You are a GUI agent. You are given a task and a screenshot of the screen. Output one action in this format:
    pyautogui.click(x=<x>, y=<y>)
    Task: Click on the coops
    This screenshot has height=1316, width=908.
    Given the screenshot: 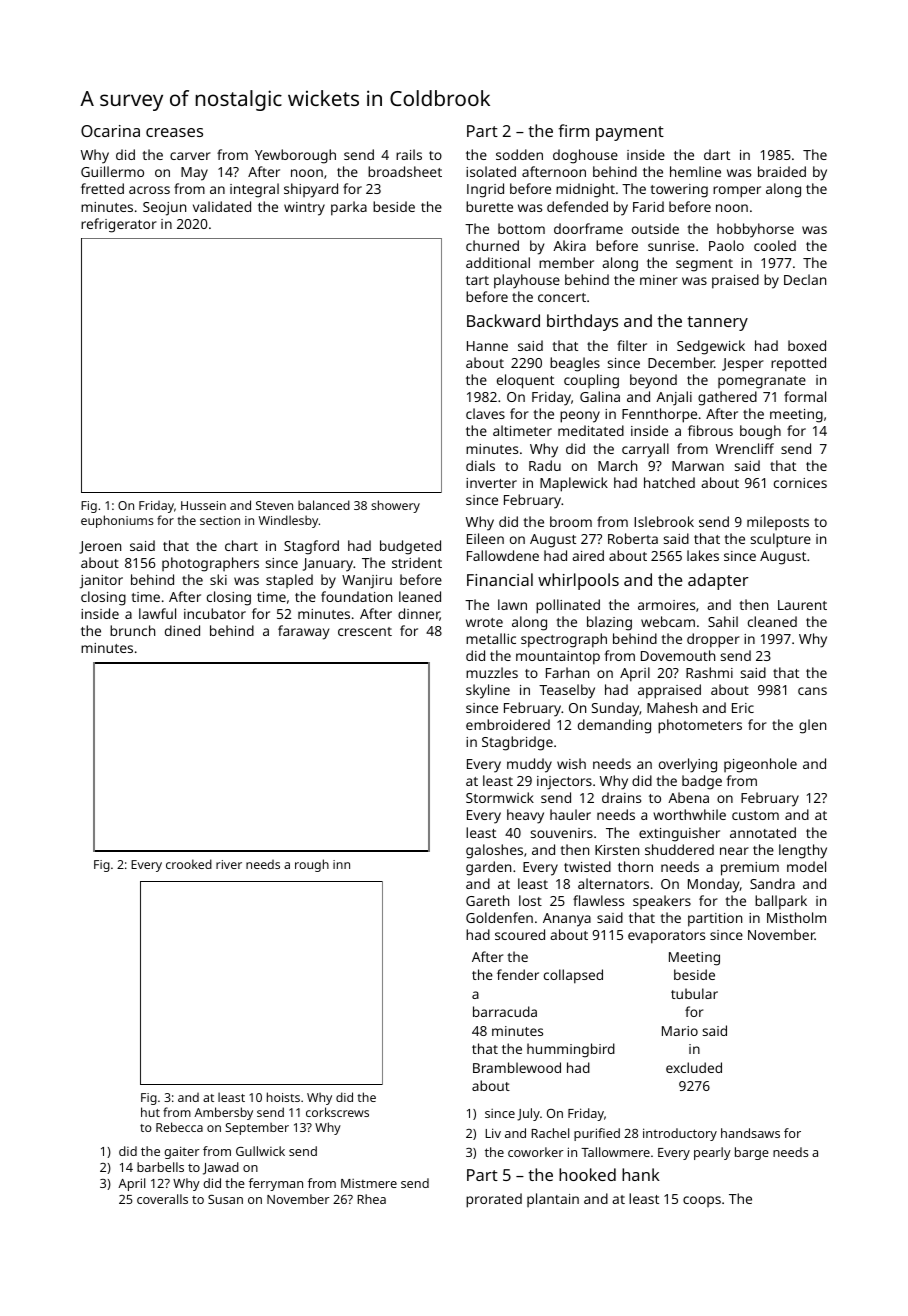 What is the action you would take?
    pyautogui.click(x=702, y=1201)
